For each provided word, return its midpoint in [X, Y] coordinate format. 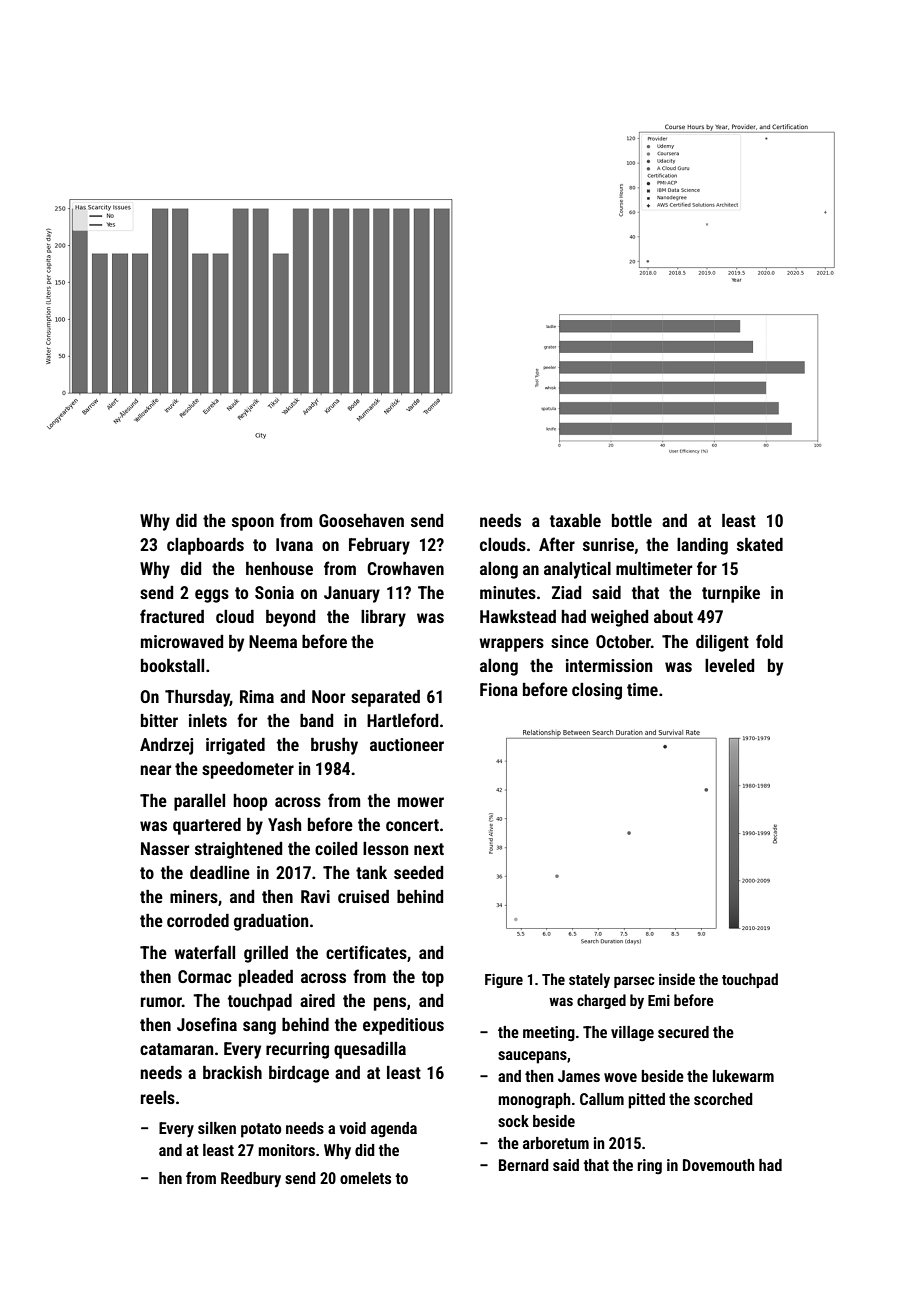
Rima [257, 696]
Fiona [499, 689]
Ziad [566, 592]
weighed [619, 618]
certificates [366, 952]
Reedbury [251, 1180]
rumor [161, 1002]
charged [601, 1001]
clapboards [205, 546]
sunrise [608, 544]
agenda [394, 1130]
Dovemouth [719, 1165]
